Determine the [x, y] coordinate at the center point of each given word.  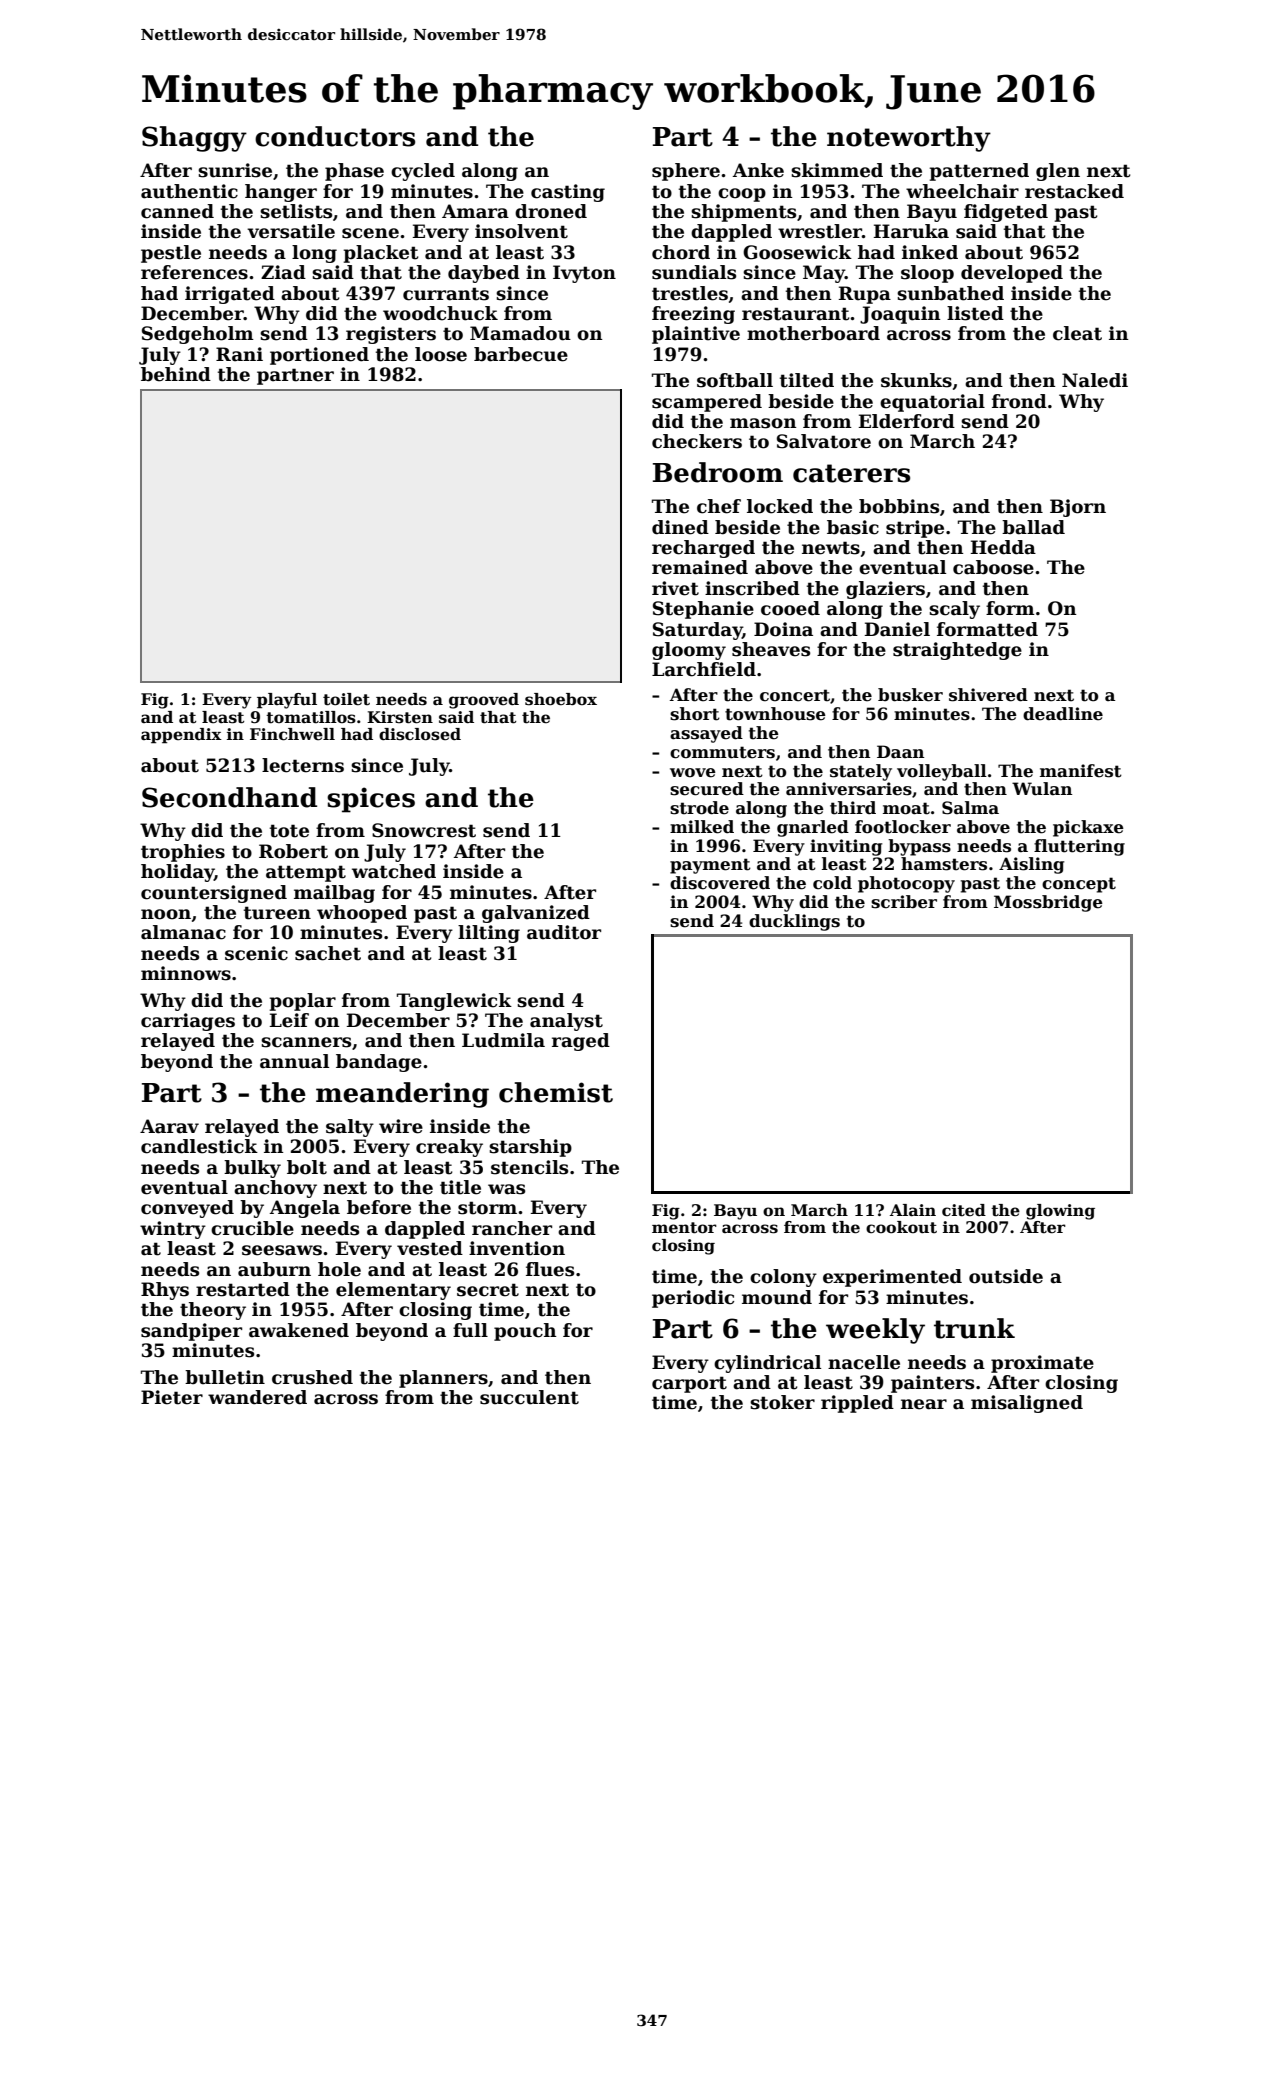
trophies [183, 853]
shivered [988, 695]
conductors [335, 136]
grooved [484, 701]
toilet [346, 699]
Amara [475, 211]
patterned [979, 172]
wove [693, 773]
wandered [257, 1397]
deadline [1063, 714]
